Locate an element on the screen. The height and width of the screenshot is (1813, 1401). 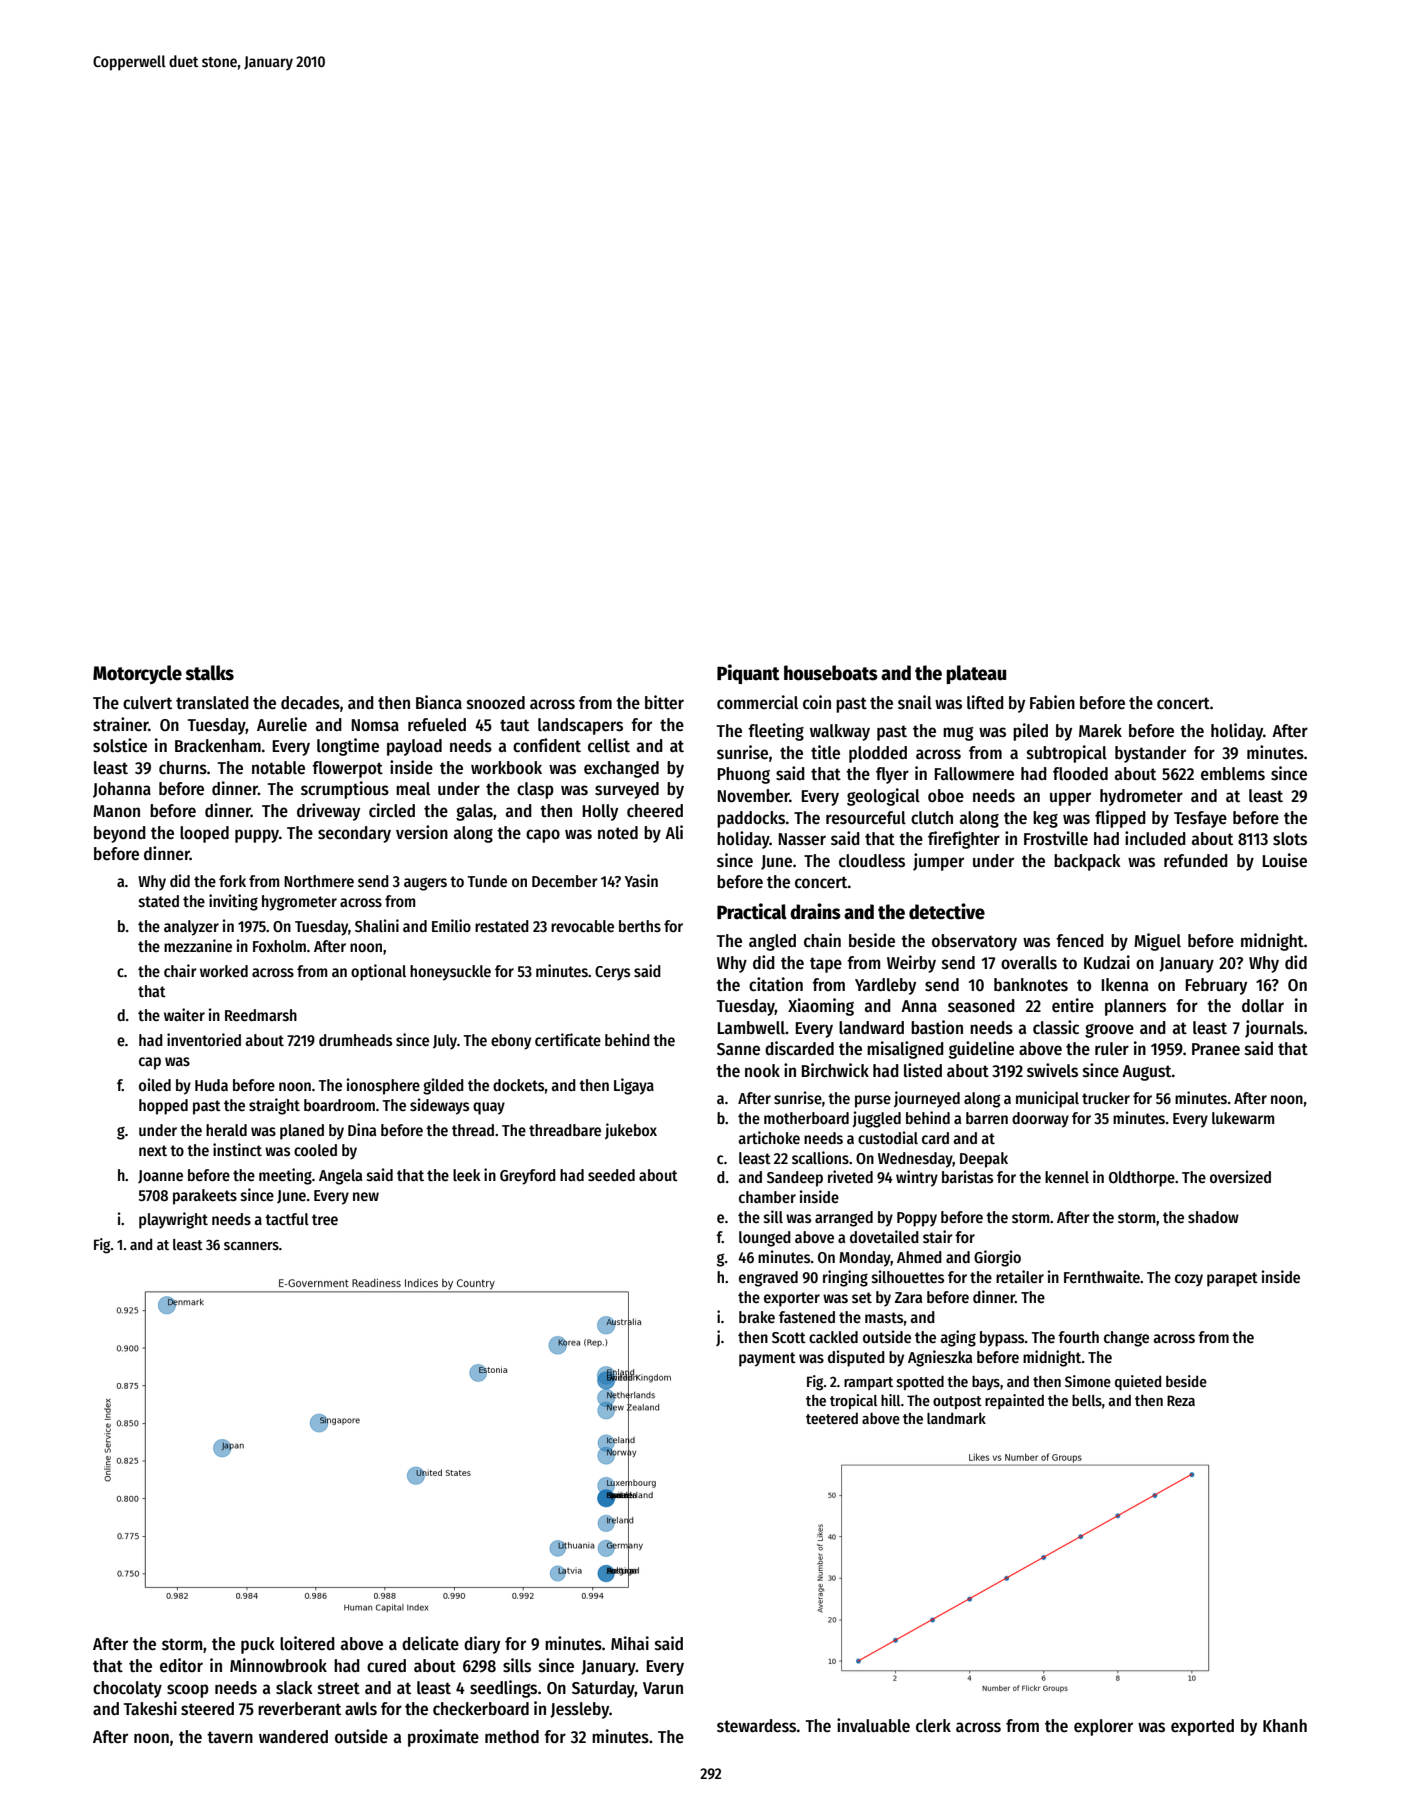
slack is located at coordinates (294, 1688).
